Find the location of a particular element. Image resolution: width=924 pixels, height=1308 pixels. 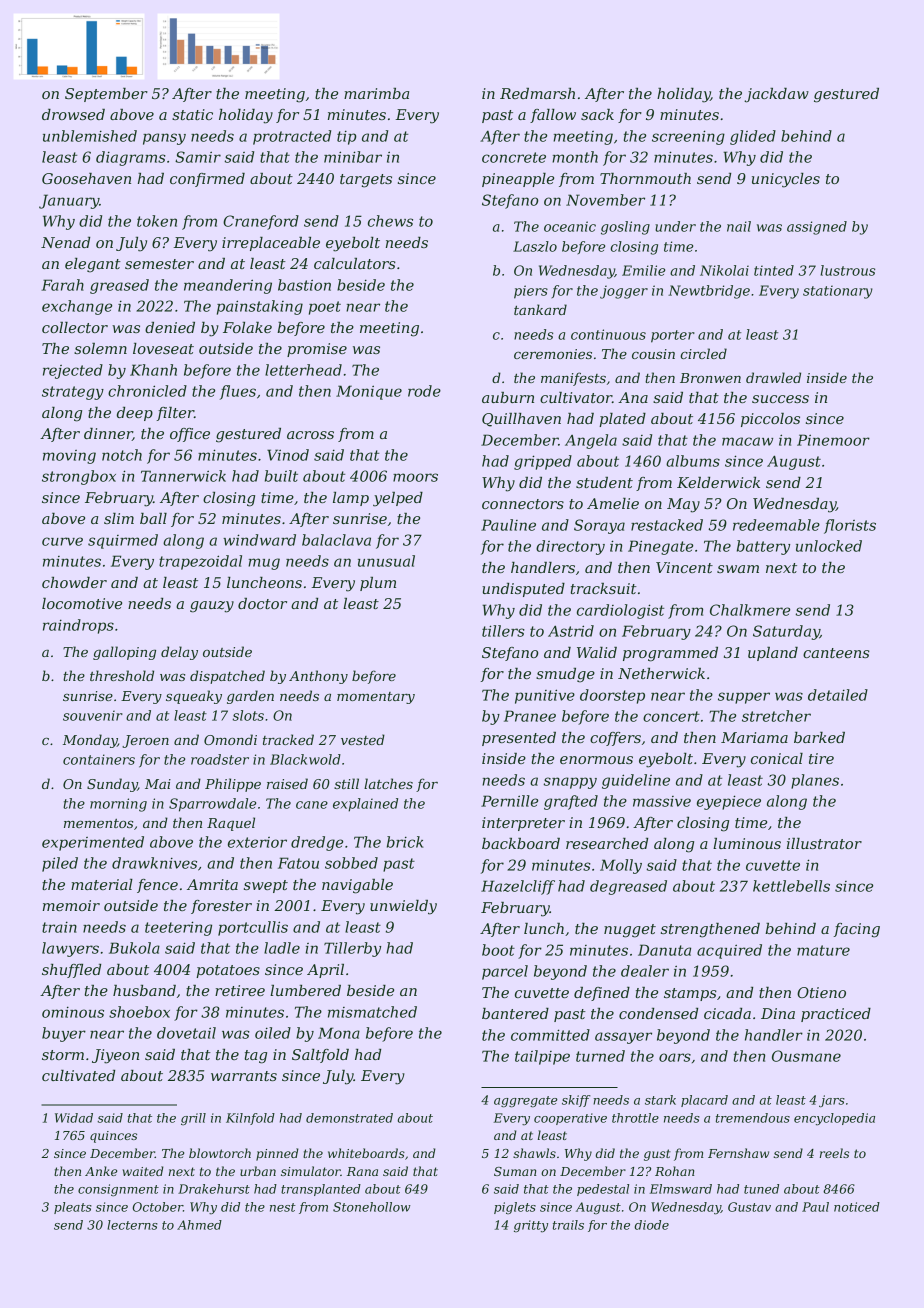

noticed is located at coordinates (857, 1207).
